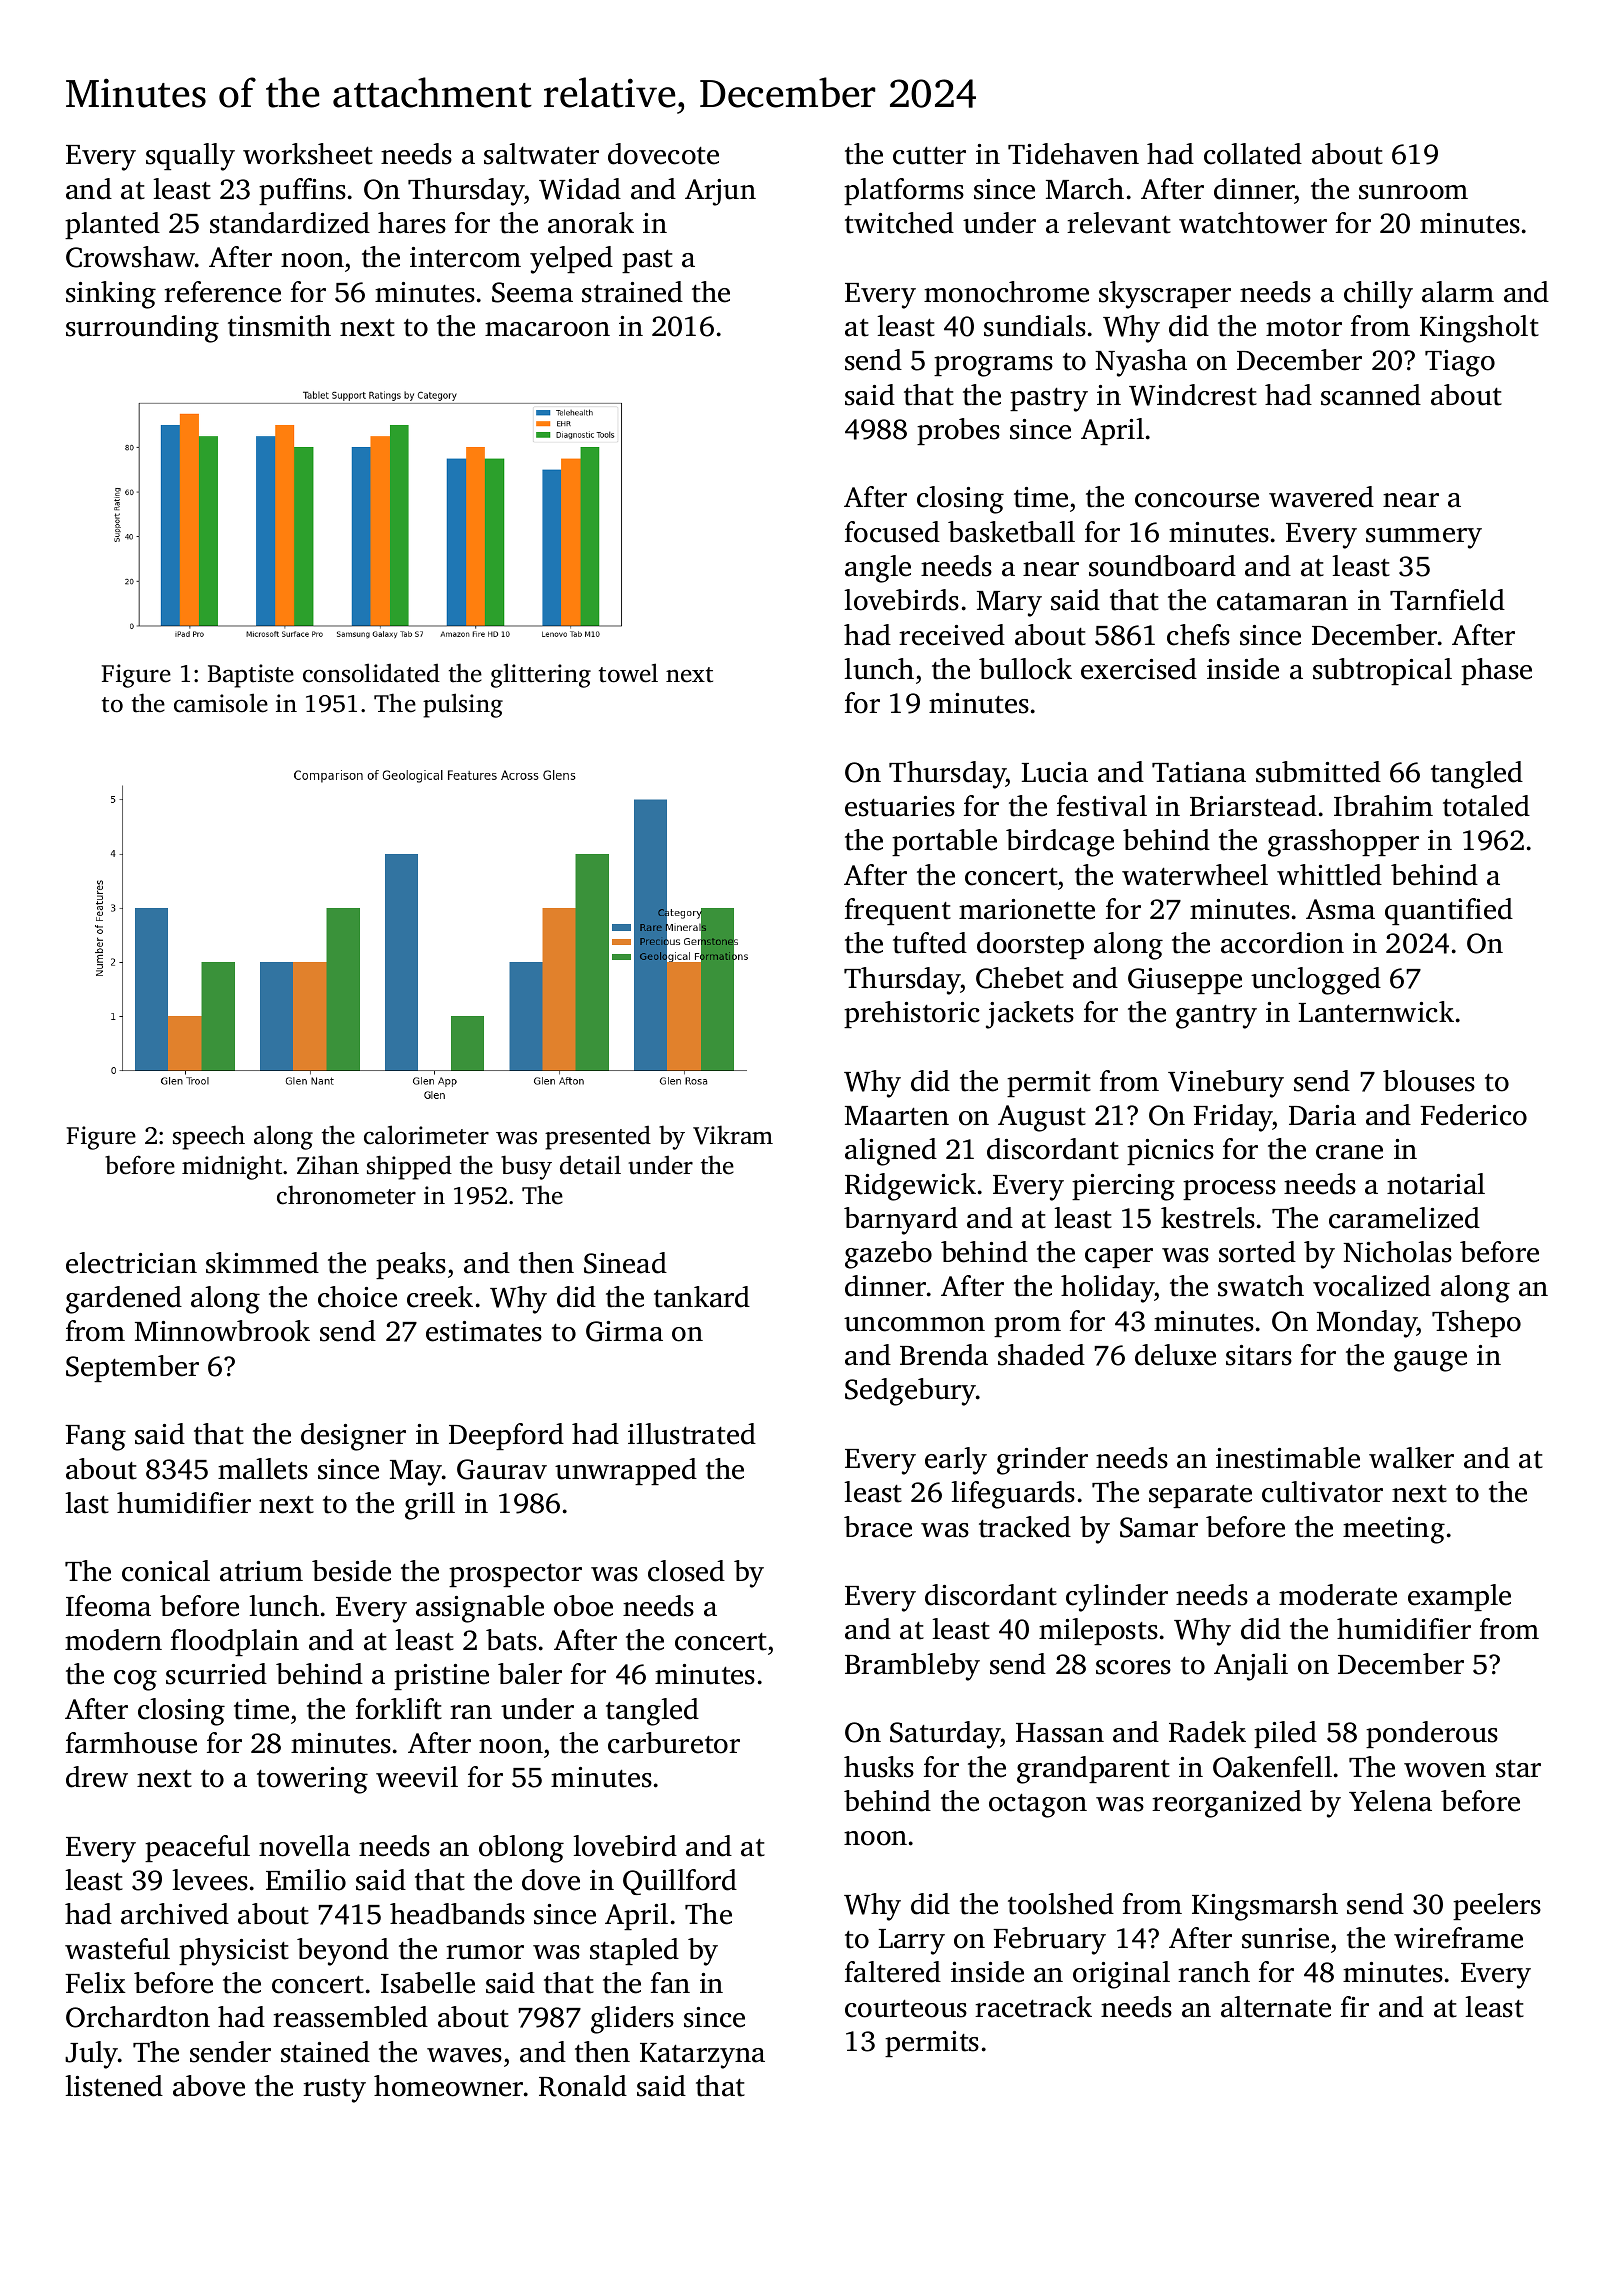 The height and width of the screenshot is (2292, 1620). I want to click on macaroon, so click(547, 329).
